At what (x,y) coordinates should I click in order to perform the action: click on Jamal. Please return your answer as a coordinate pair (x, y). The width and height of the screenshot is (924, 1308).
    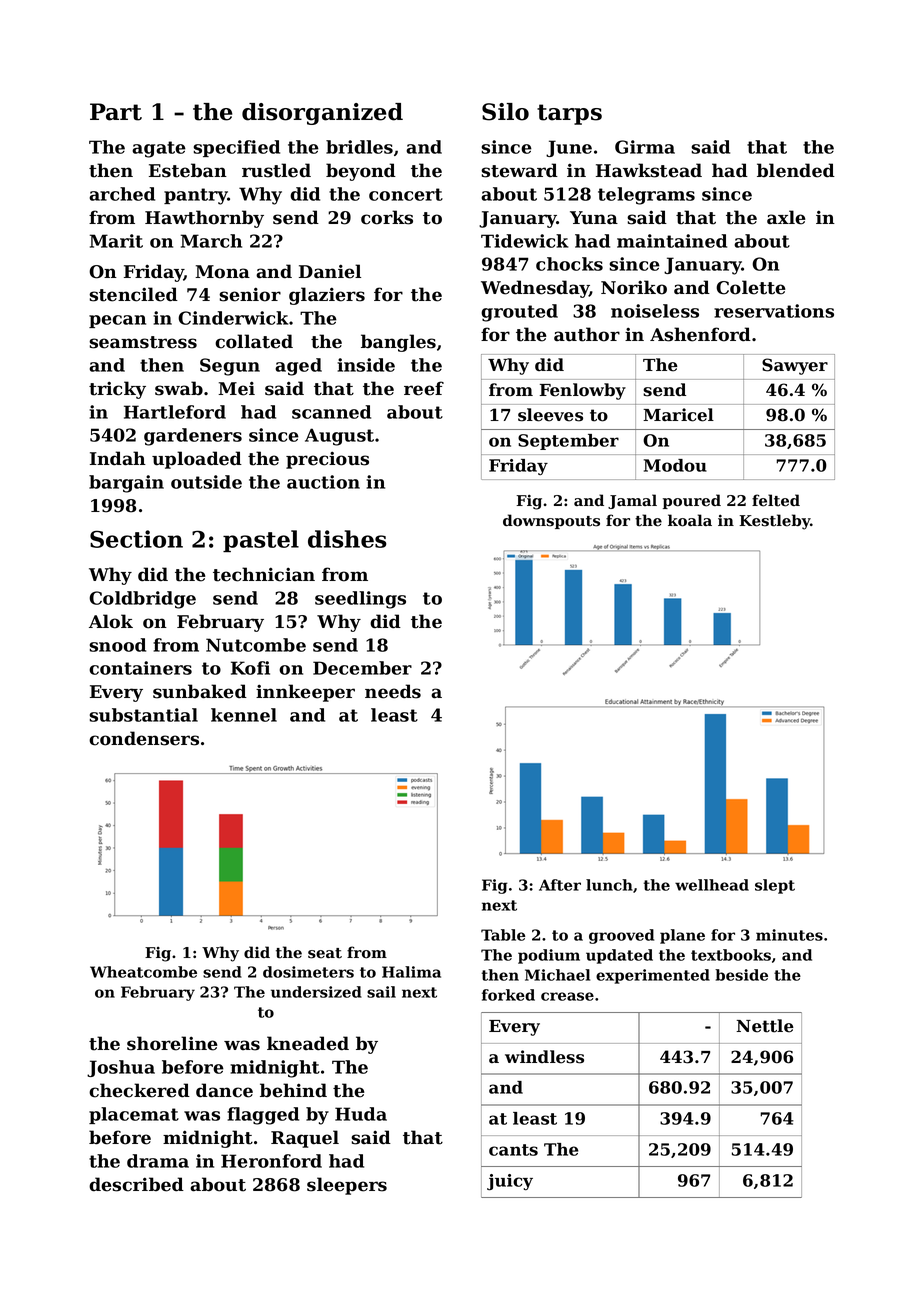
    Looking at the image, I should click on (632, 501).
